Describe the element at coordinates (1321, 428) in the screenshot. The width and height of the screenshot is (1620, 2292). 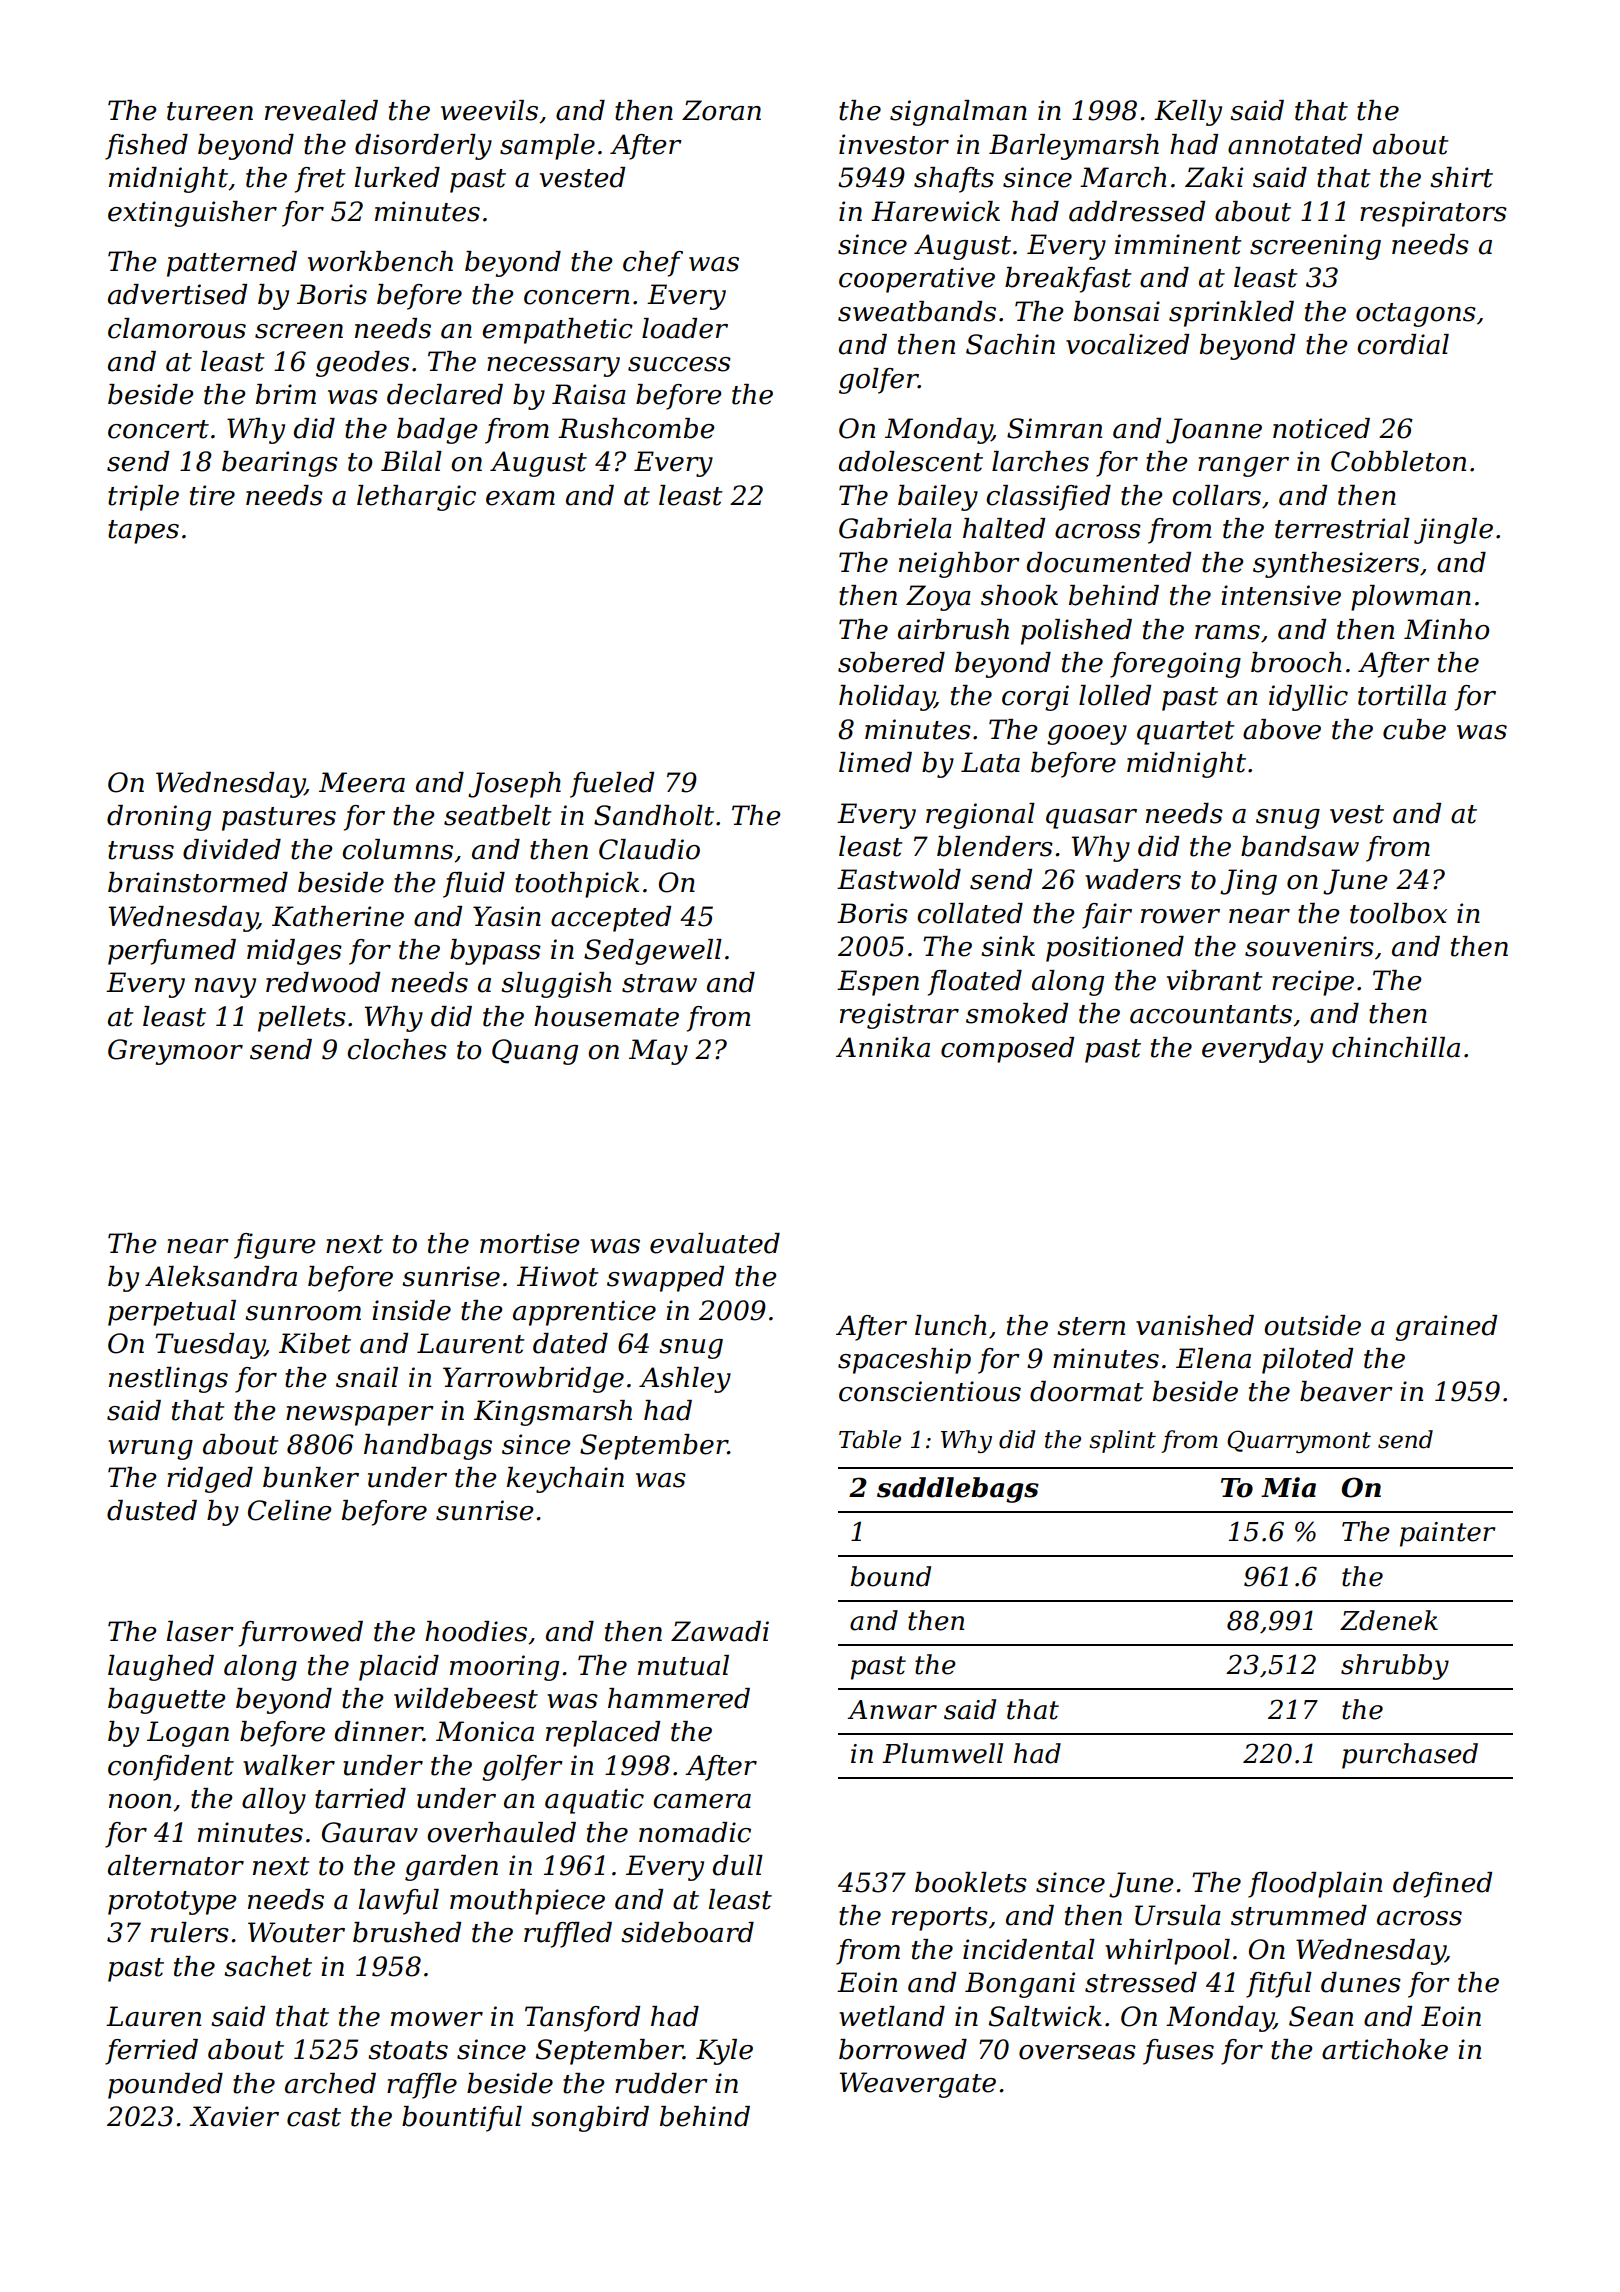
I see `noticed` at that location.
